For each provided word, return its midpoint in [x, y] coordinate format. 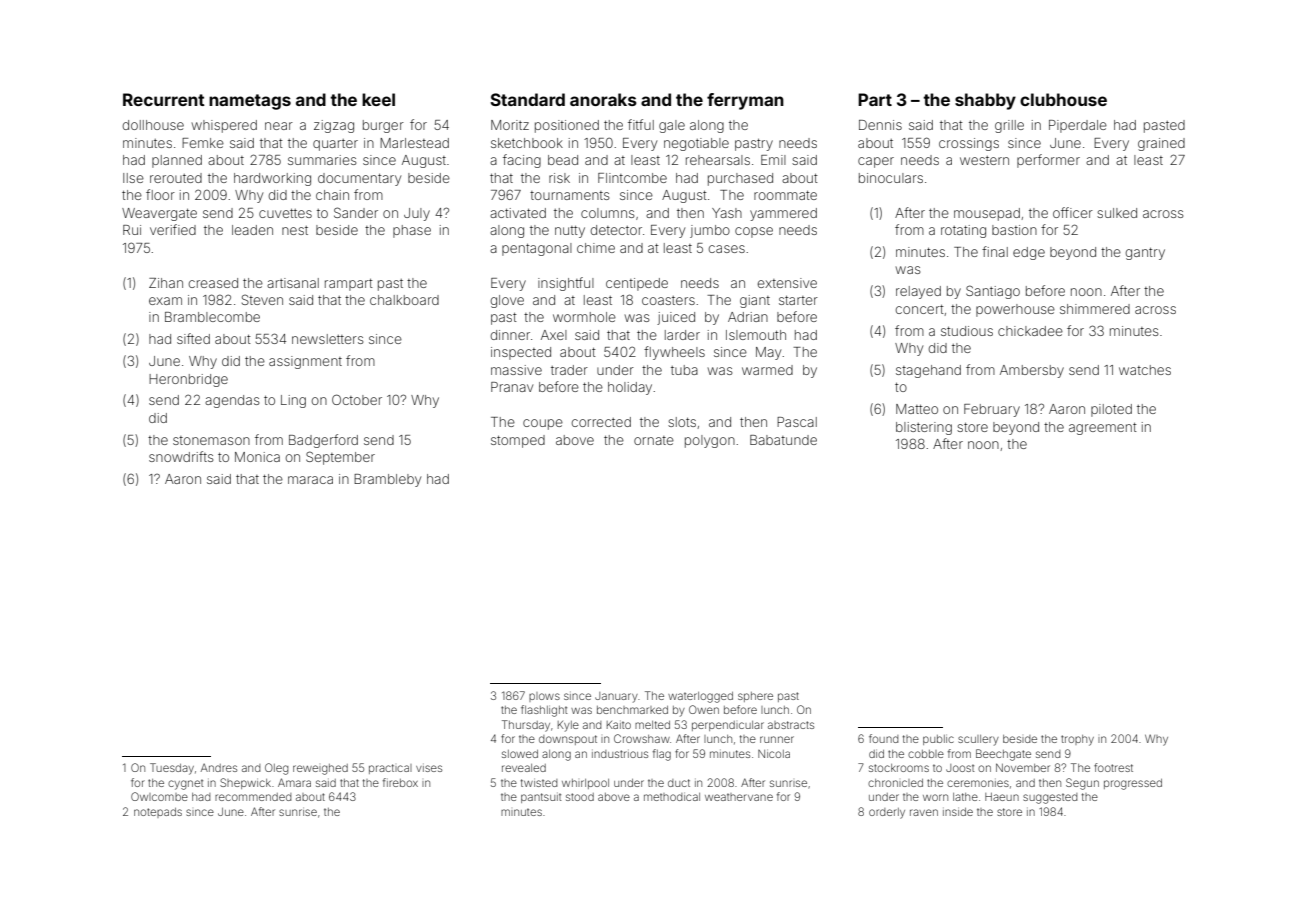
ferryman [745, 101]
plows [544, 697]
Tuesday [172, 769]
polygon [710, 441]
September [340, 458]
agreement [1103, 428]
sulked [1117, 213]
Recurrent [164, 99]
